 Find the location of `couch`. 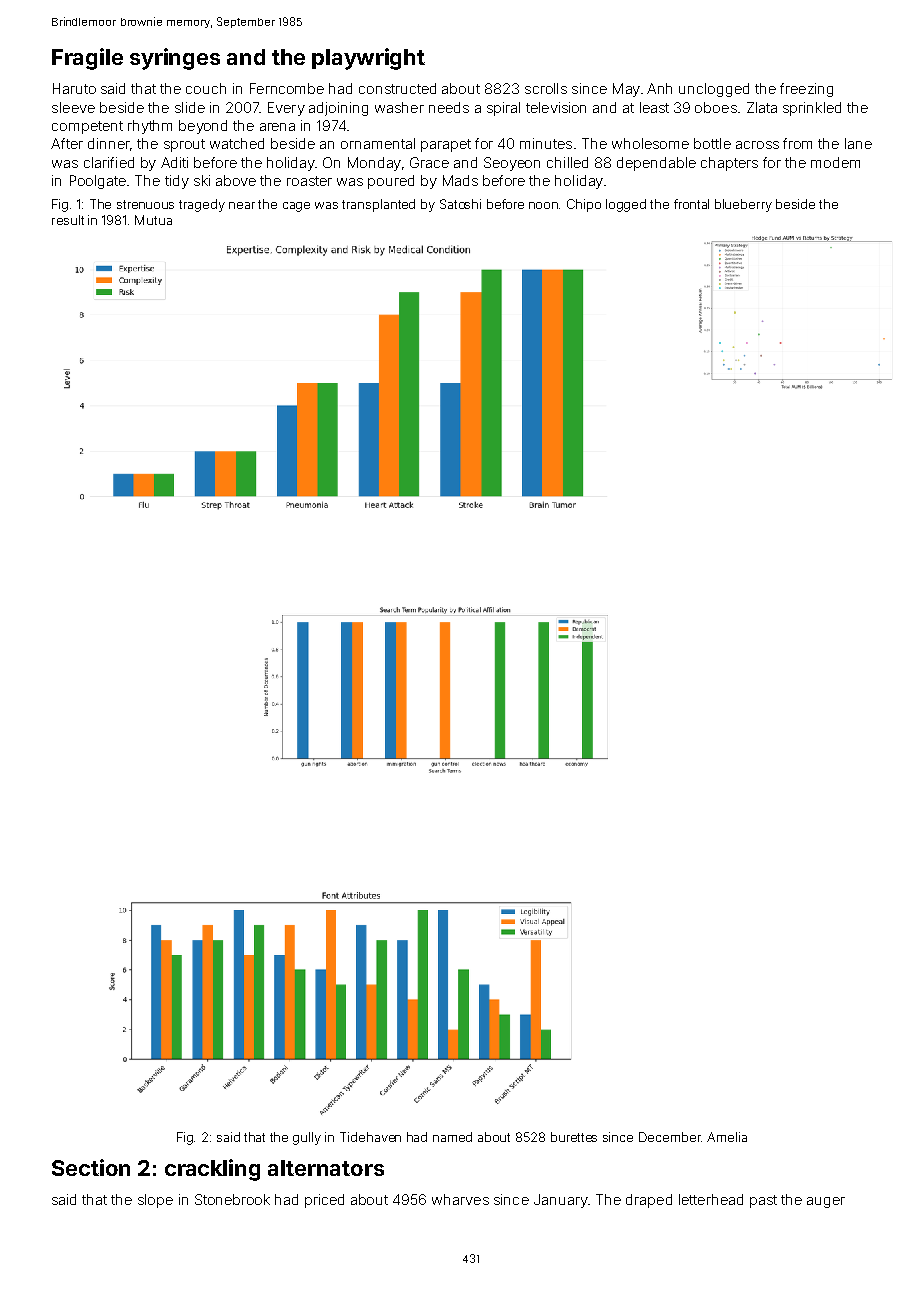

couch is located at coordinates (206, 88).
